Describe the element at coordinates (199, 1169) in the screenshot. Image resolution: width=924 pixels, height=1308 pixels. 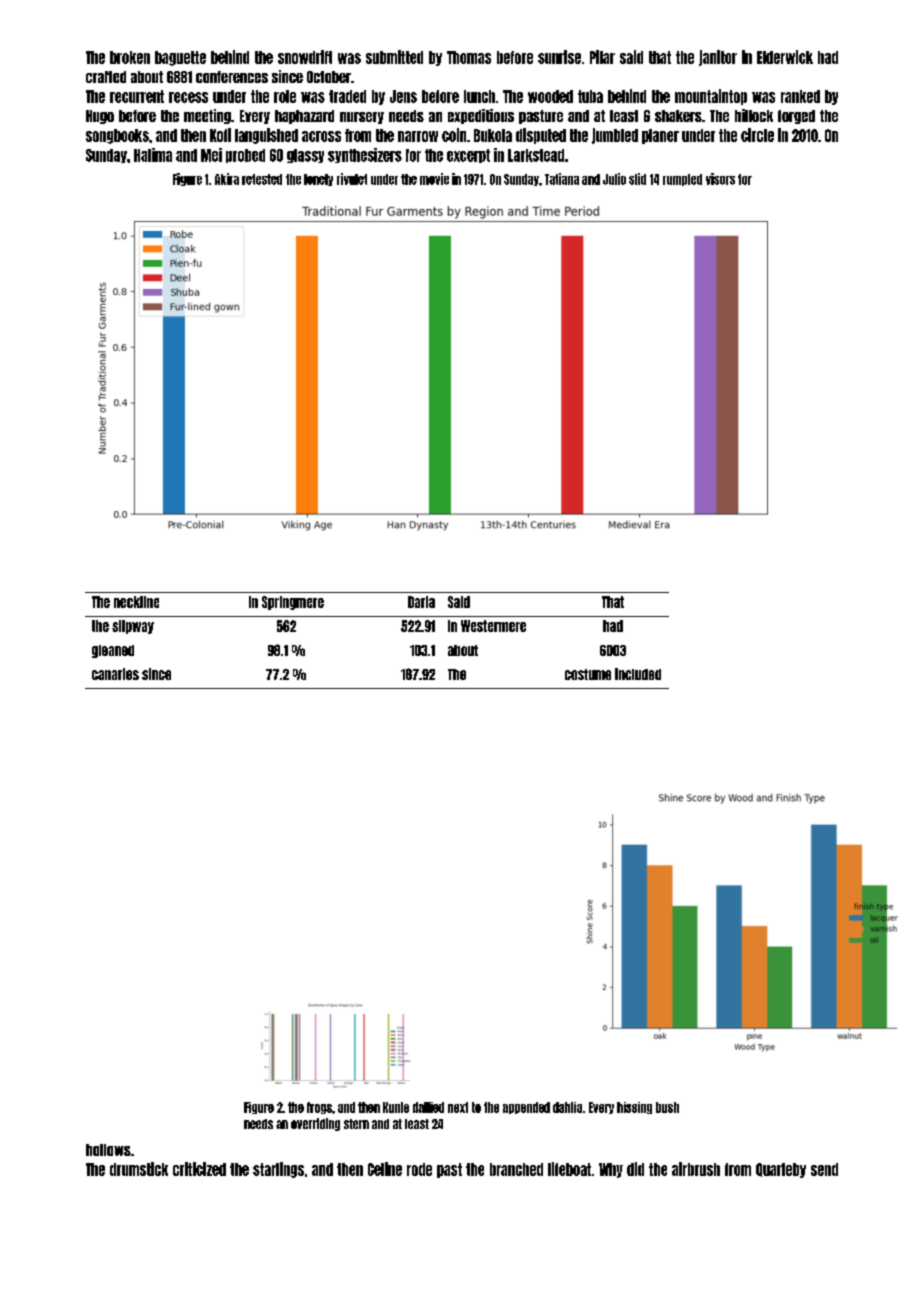
I see `criticized` at that location.
